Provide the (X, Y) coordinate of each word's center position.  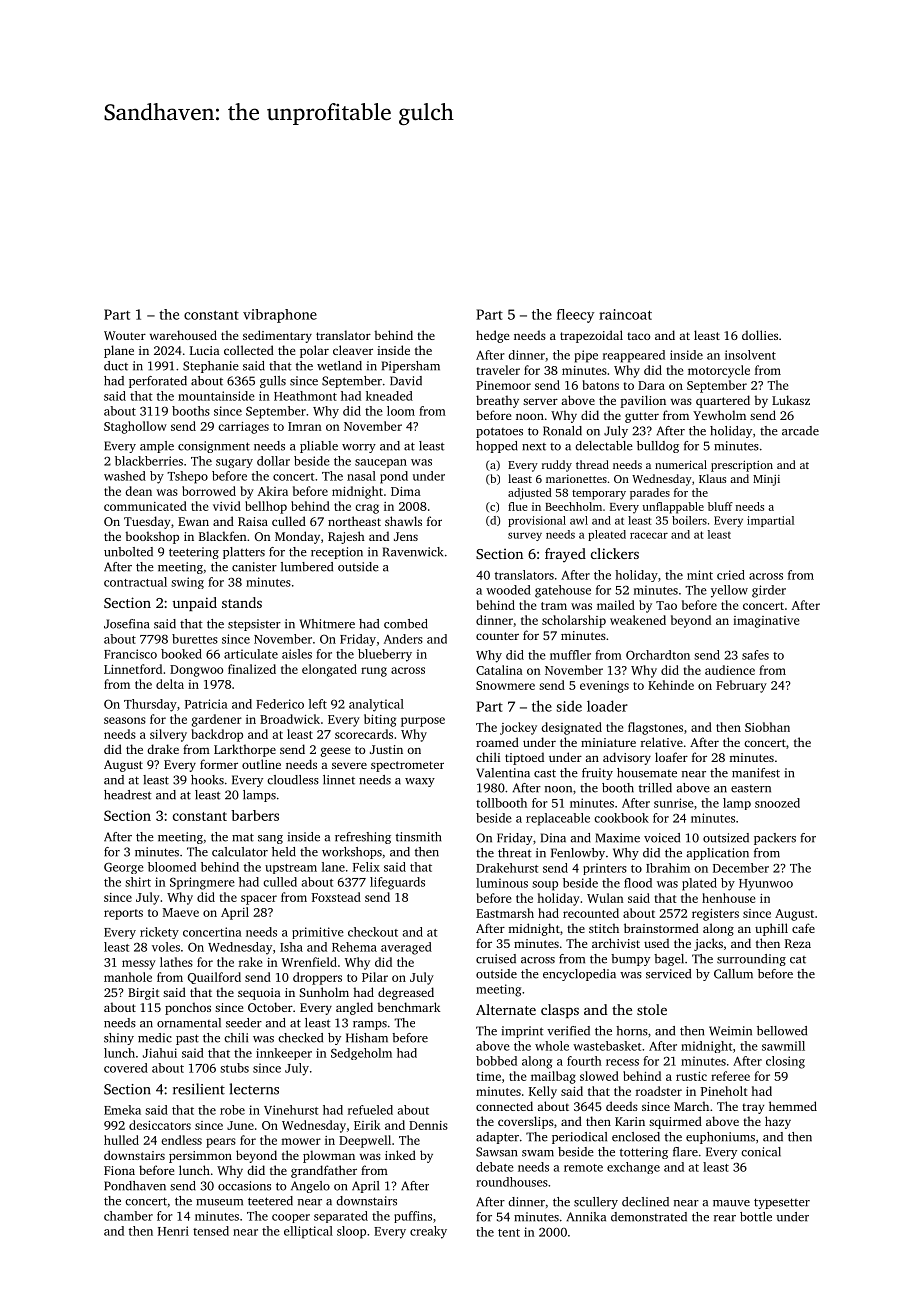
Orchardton (658, 655)
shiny (119, 1039)
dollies (760, 335)
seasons (125, 720)
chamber (128, 1216)
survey (525, 536)
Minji (766, 480)
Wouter (125, 335)
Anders (403, 639)
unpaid (194, 604)
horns (632, 1031)
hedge (492, 336)
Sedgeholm (361, 1054)
